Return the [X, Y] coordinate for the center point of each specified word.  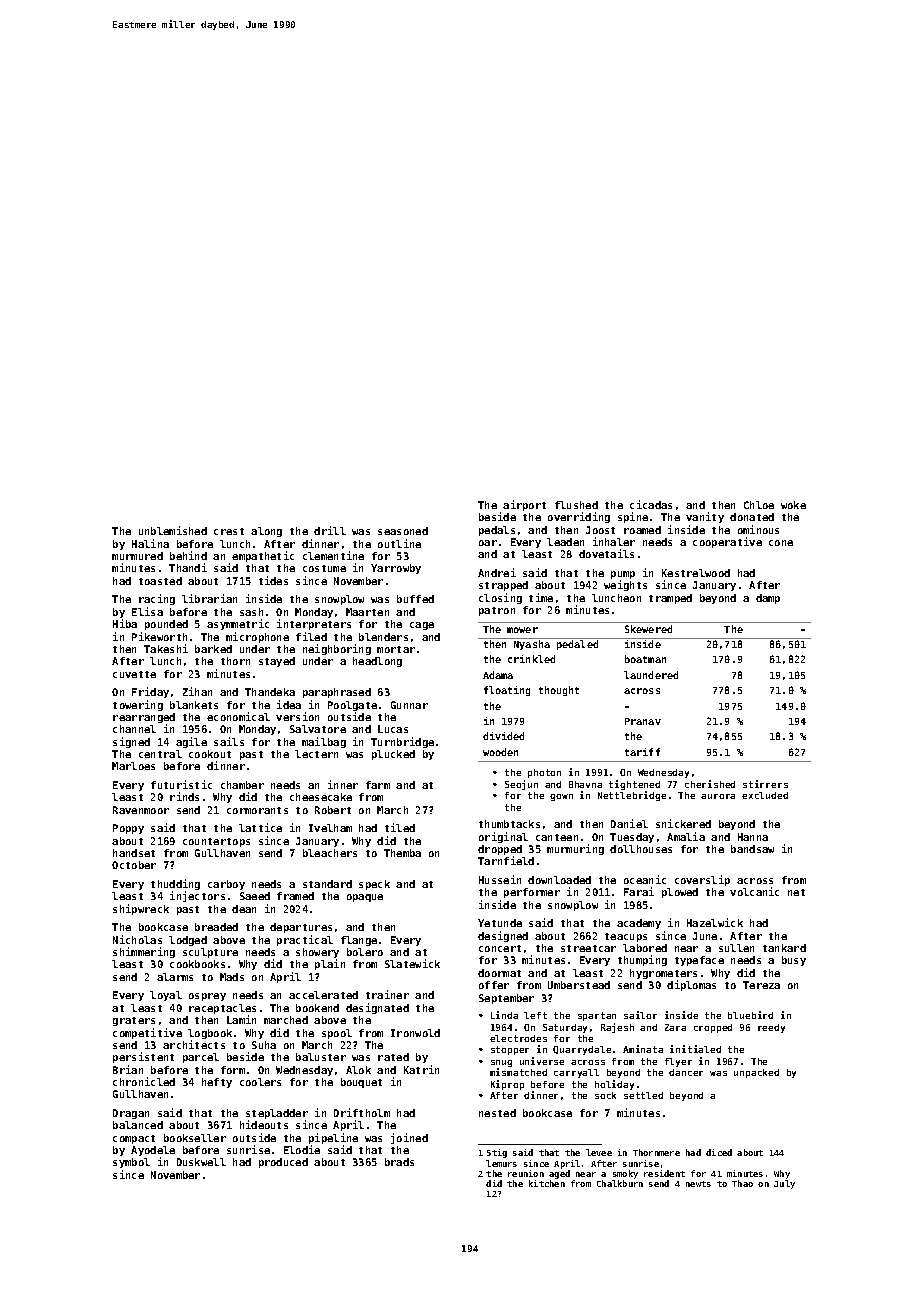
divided [503, 736]
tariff [642, 752]
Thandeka [270, 692]
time [541, 597]
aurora [718, 796]
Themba [402, 853]
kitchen [547, 1183]
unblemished [173, 530]
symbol [131, 1163]
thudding [175, 885]
